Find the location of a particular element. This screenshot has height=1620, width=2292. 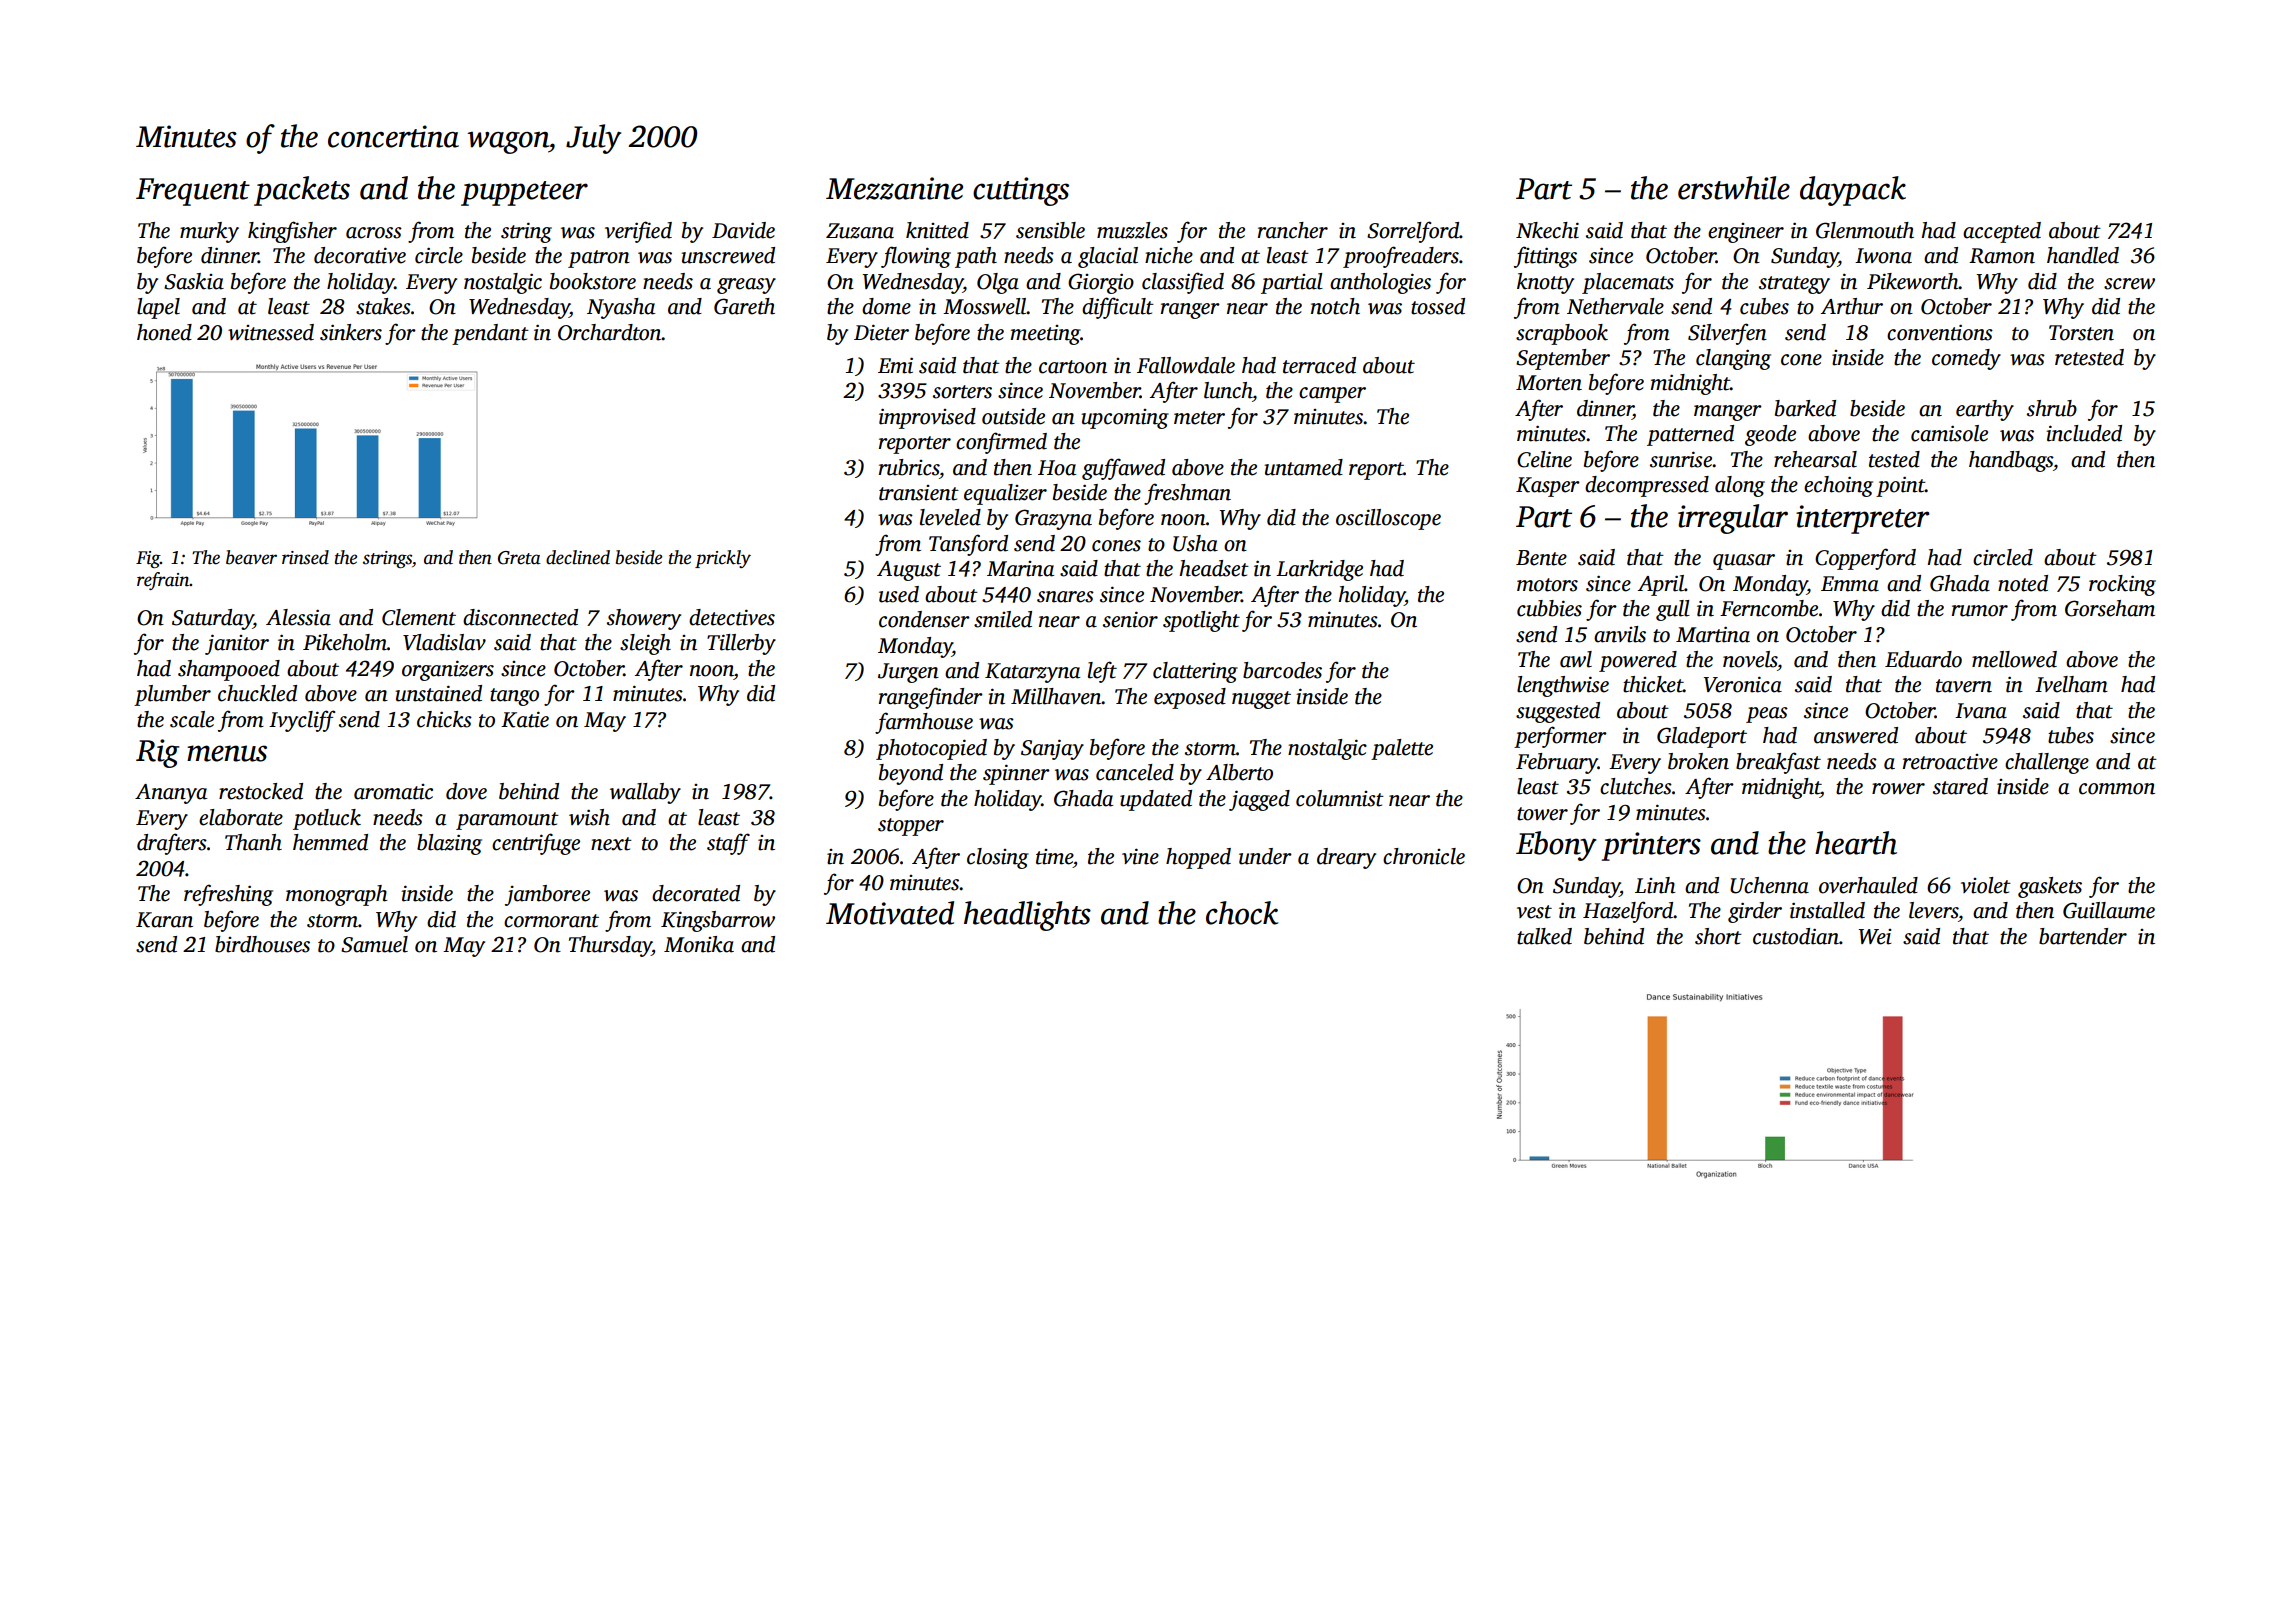

barcodes is located at coordinates (1282, 670).
